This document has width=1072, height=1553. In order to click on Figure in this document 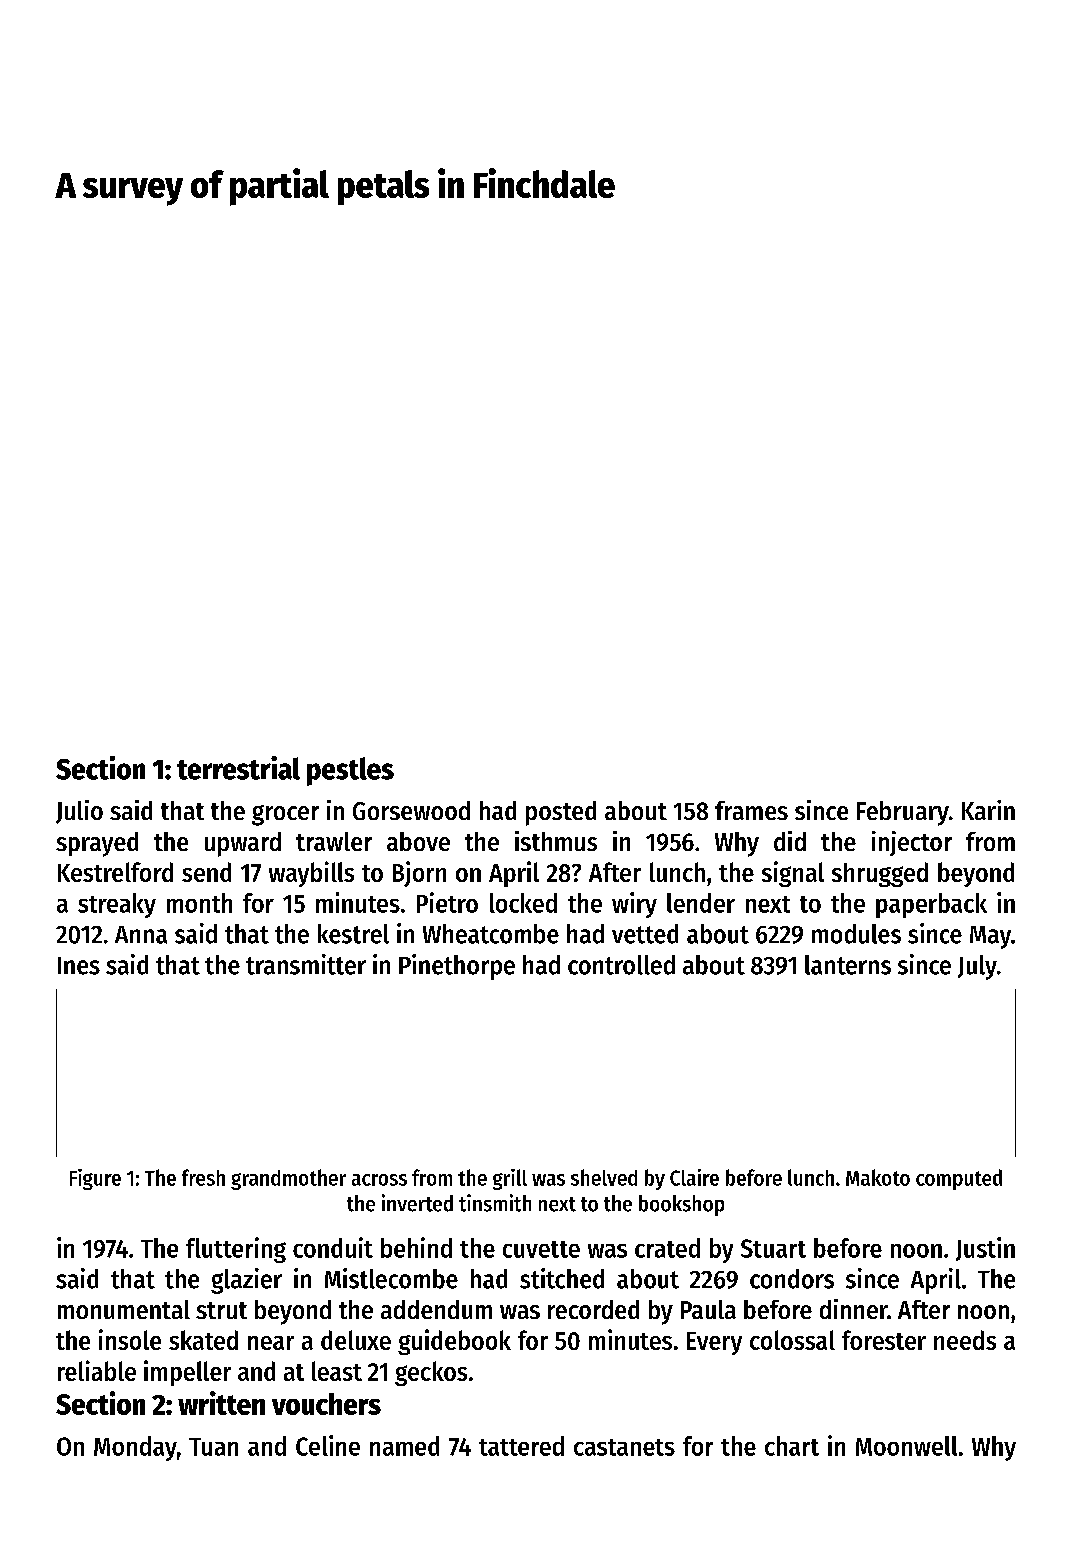, I will do `click(95, 1179)`.
